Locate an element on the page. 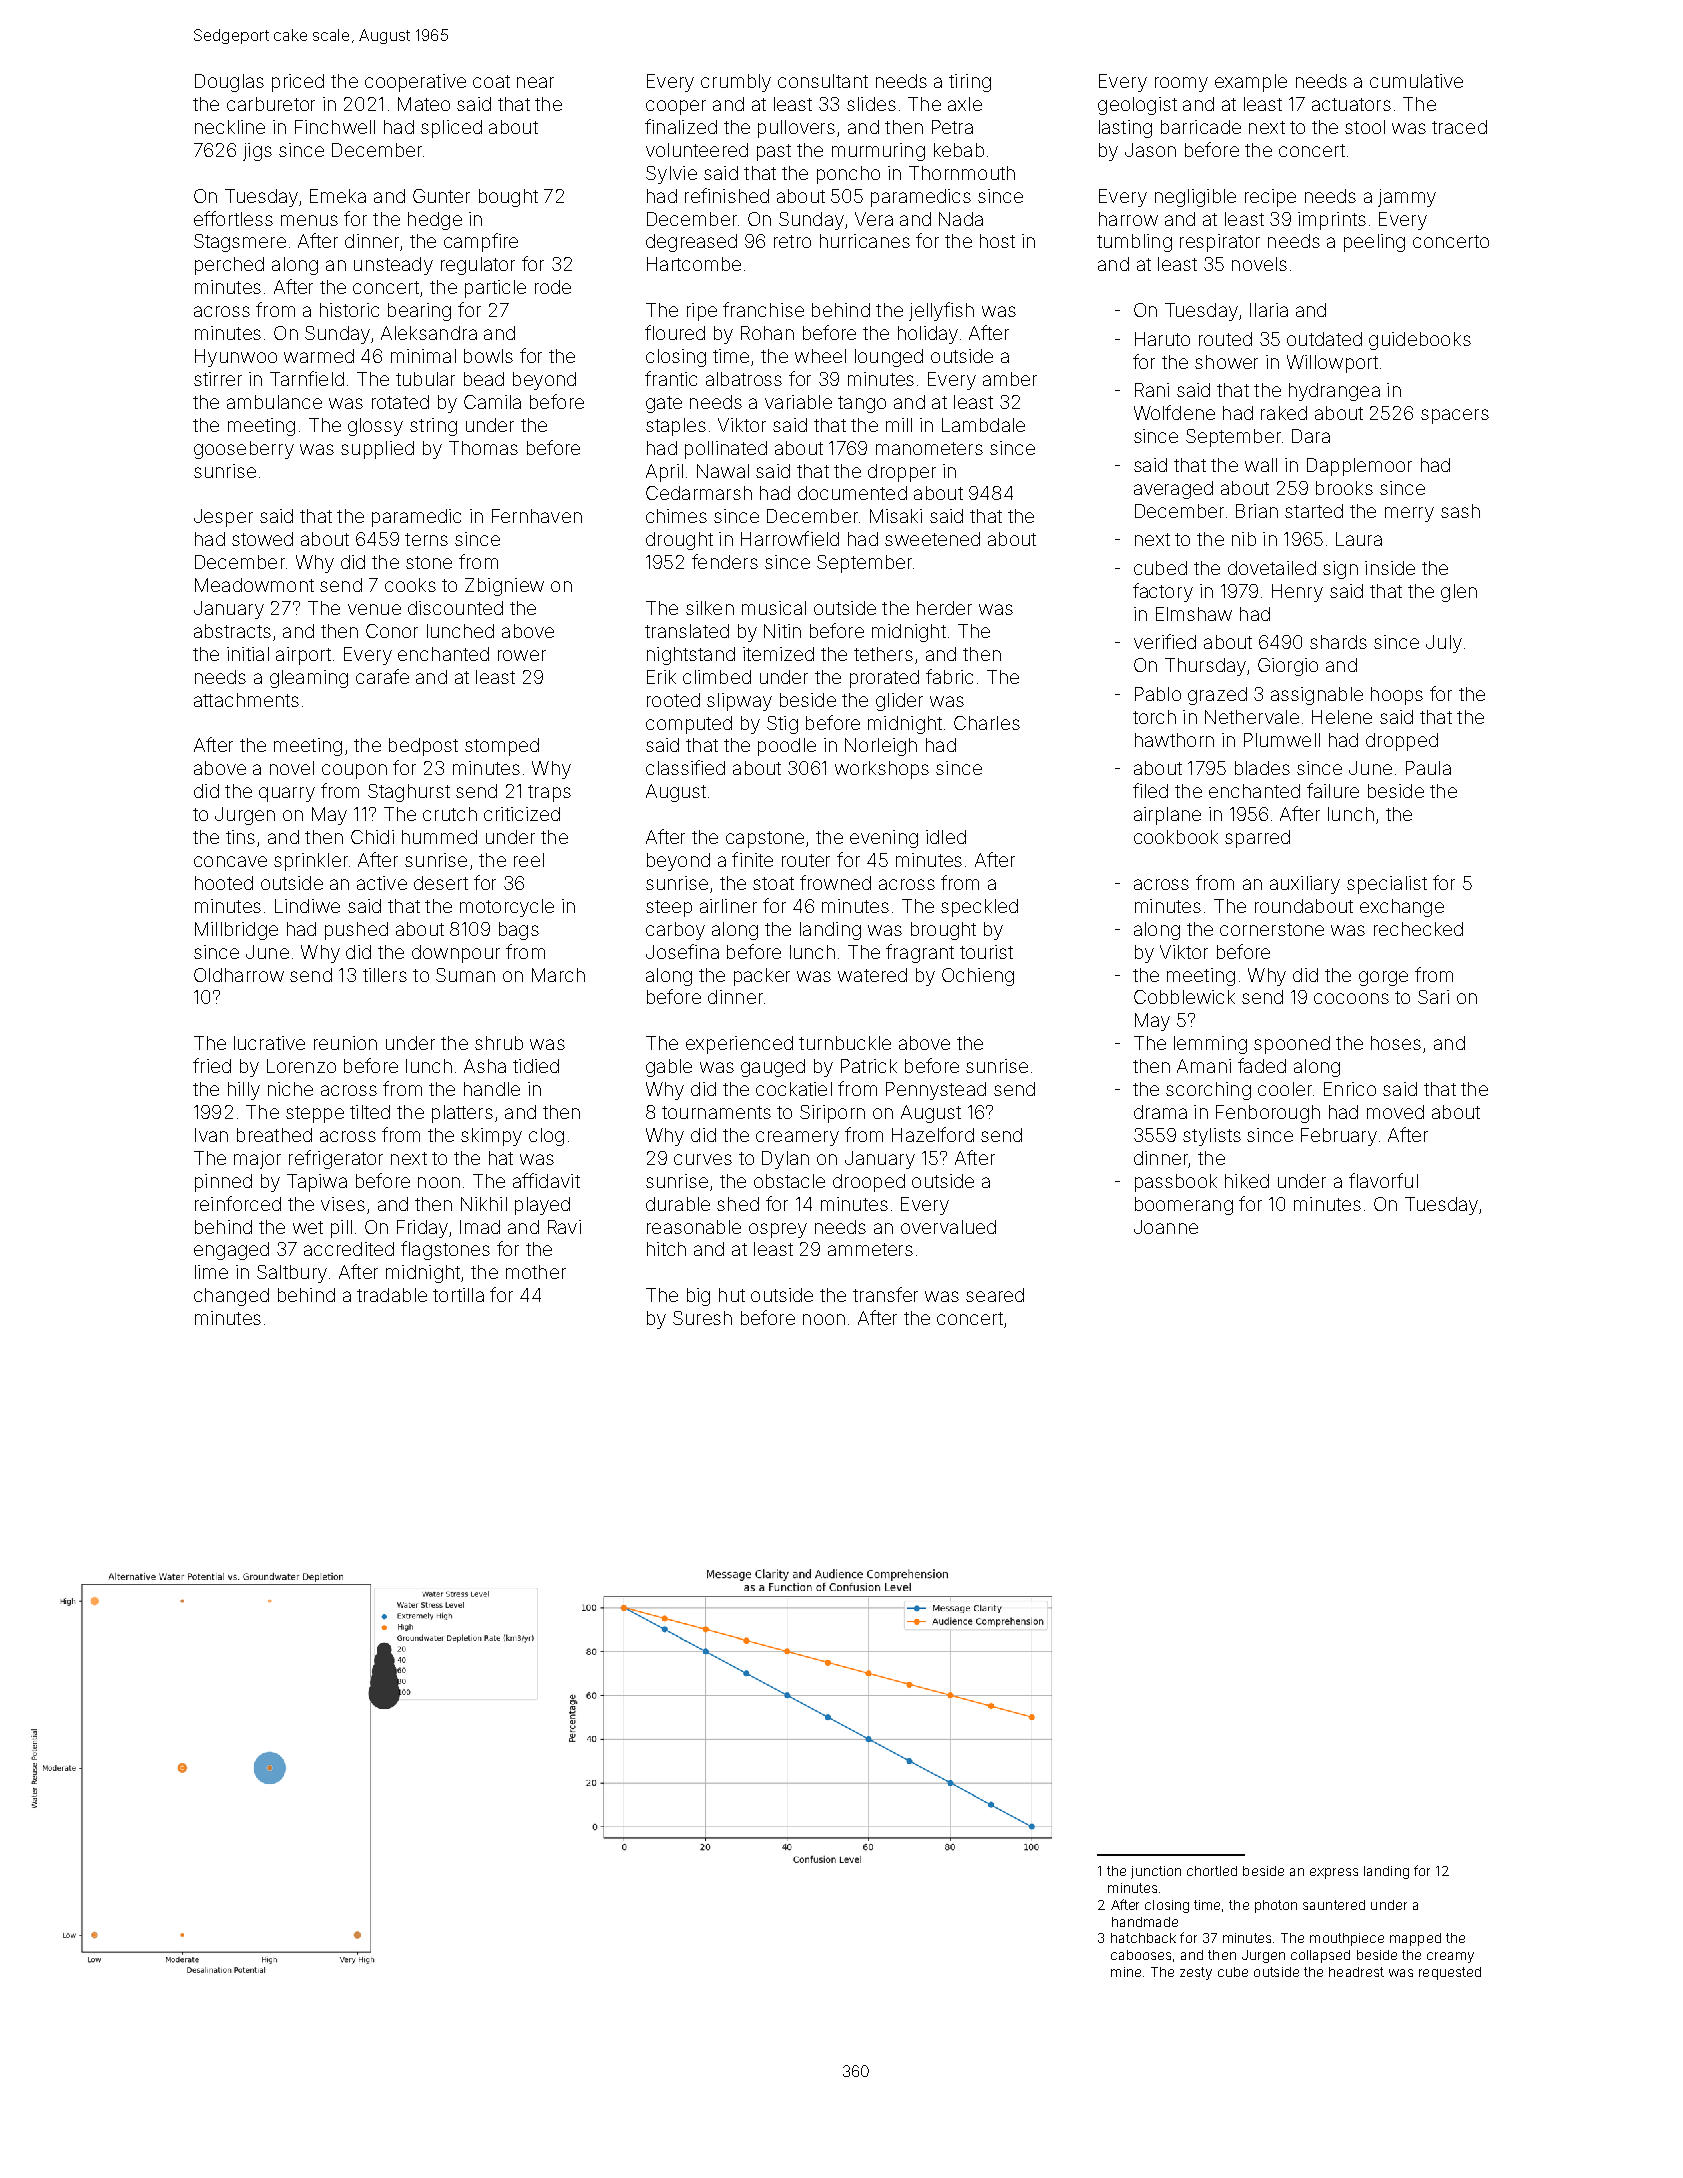 This document has height=2178, width=1683. Hyunwoo is located at coordinates (236, 358).
